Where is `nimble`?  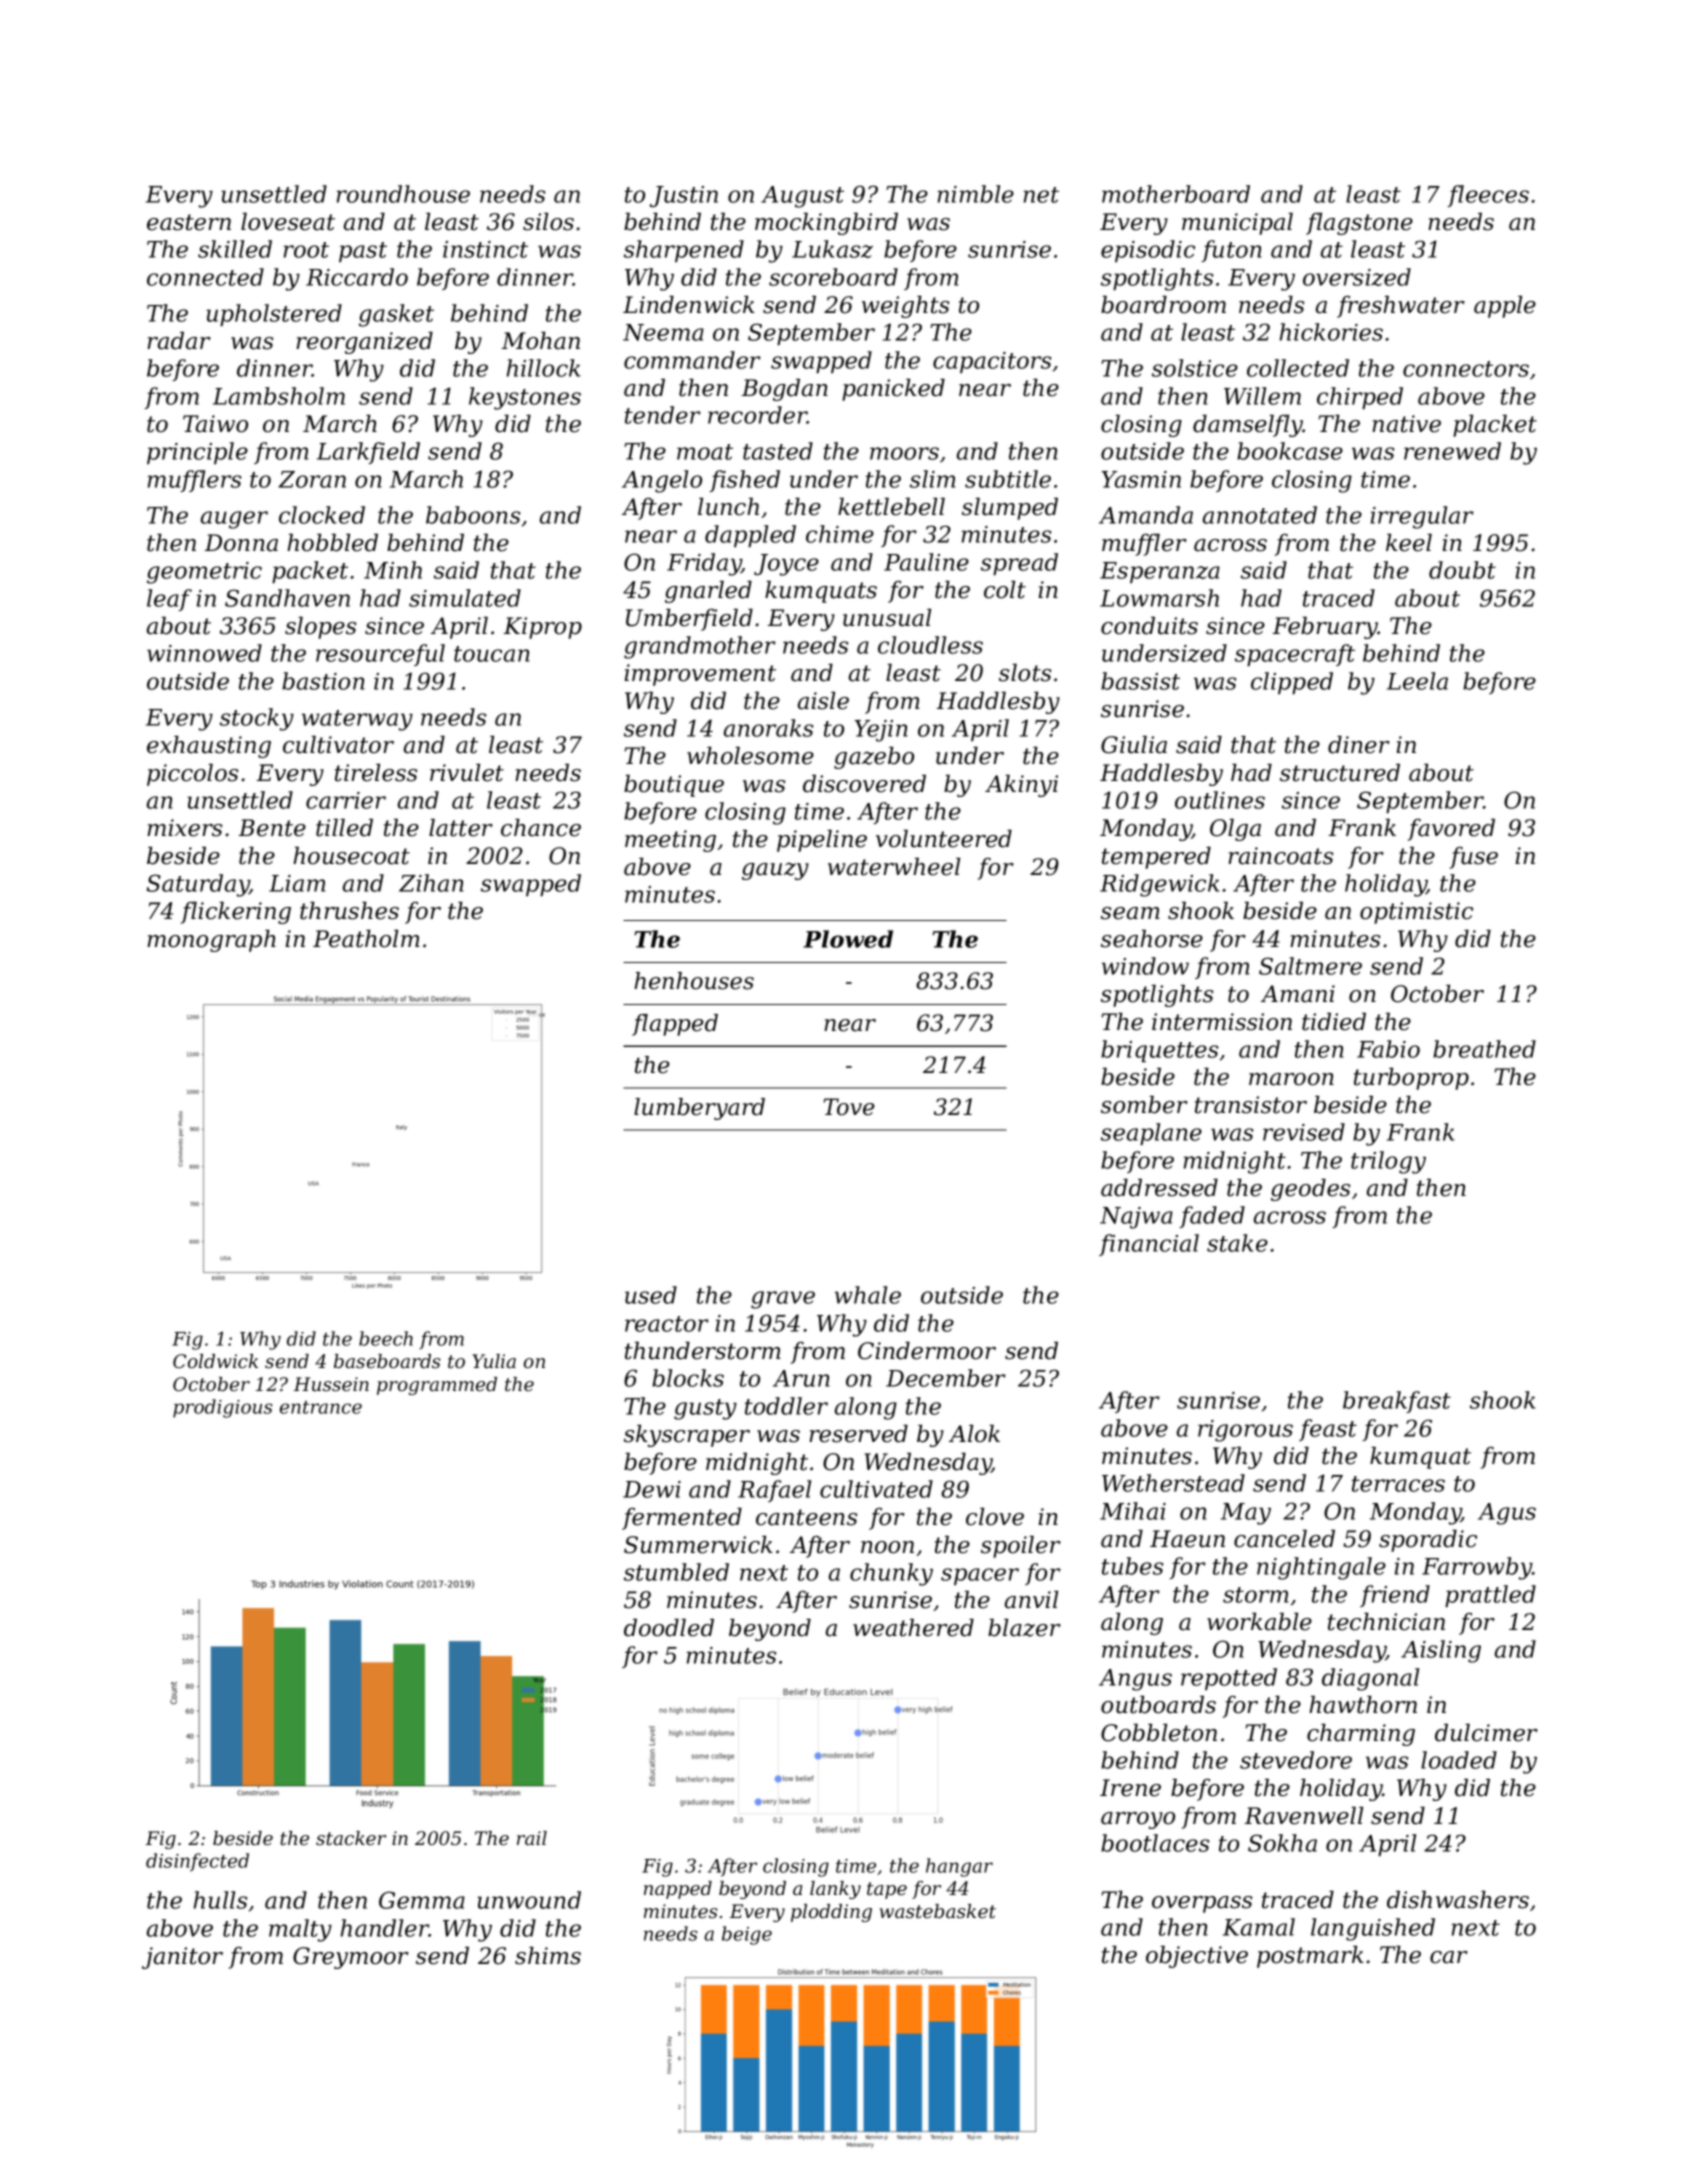 nimble is located at coordinates (976, 194).
